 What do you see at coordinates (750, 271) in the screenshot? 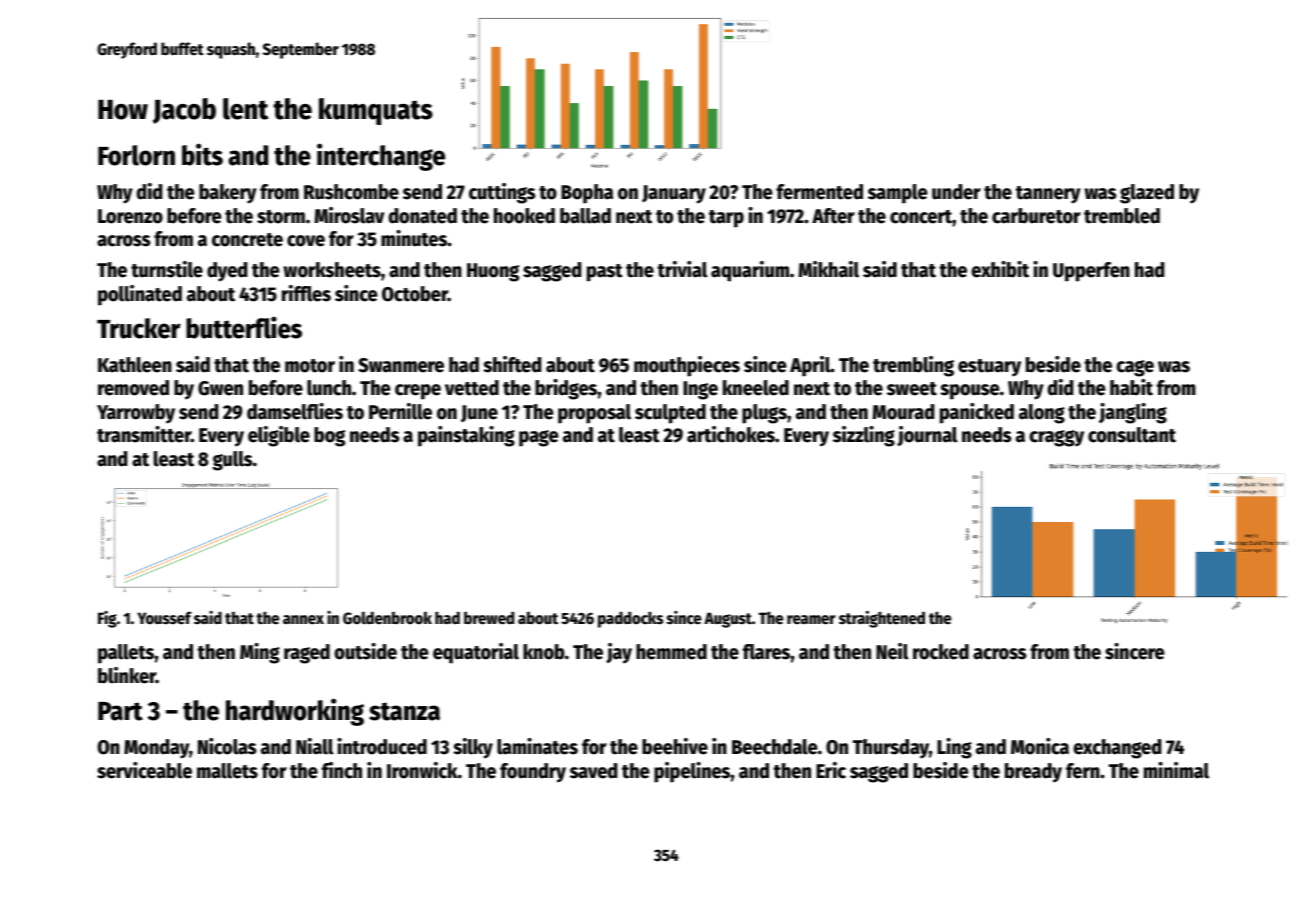
I see `aquarium` at bounding box center [750, 271].
